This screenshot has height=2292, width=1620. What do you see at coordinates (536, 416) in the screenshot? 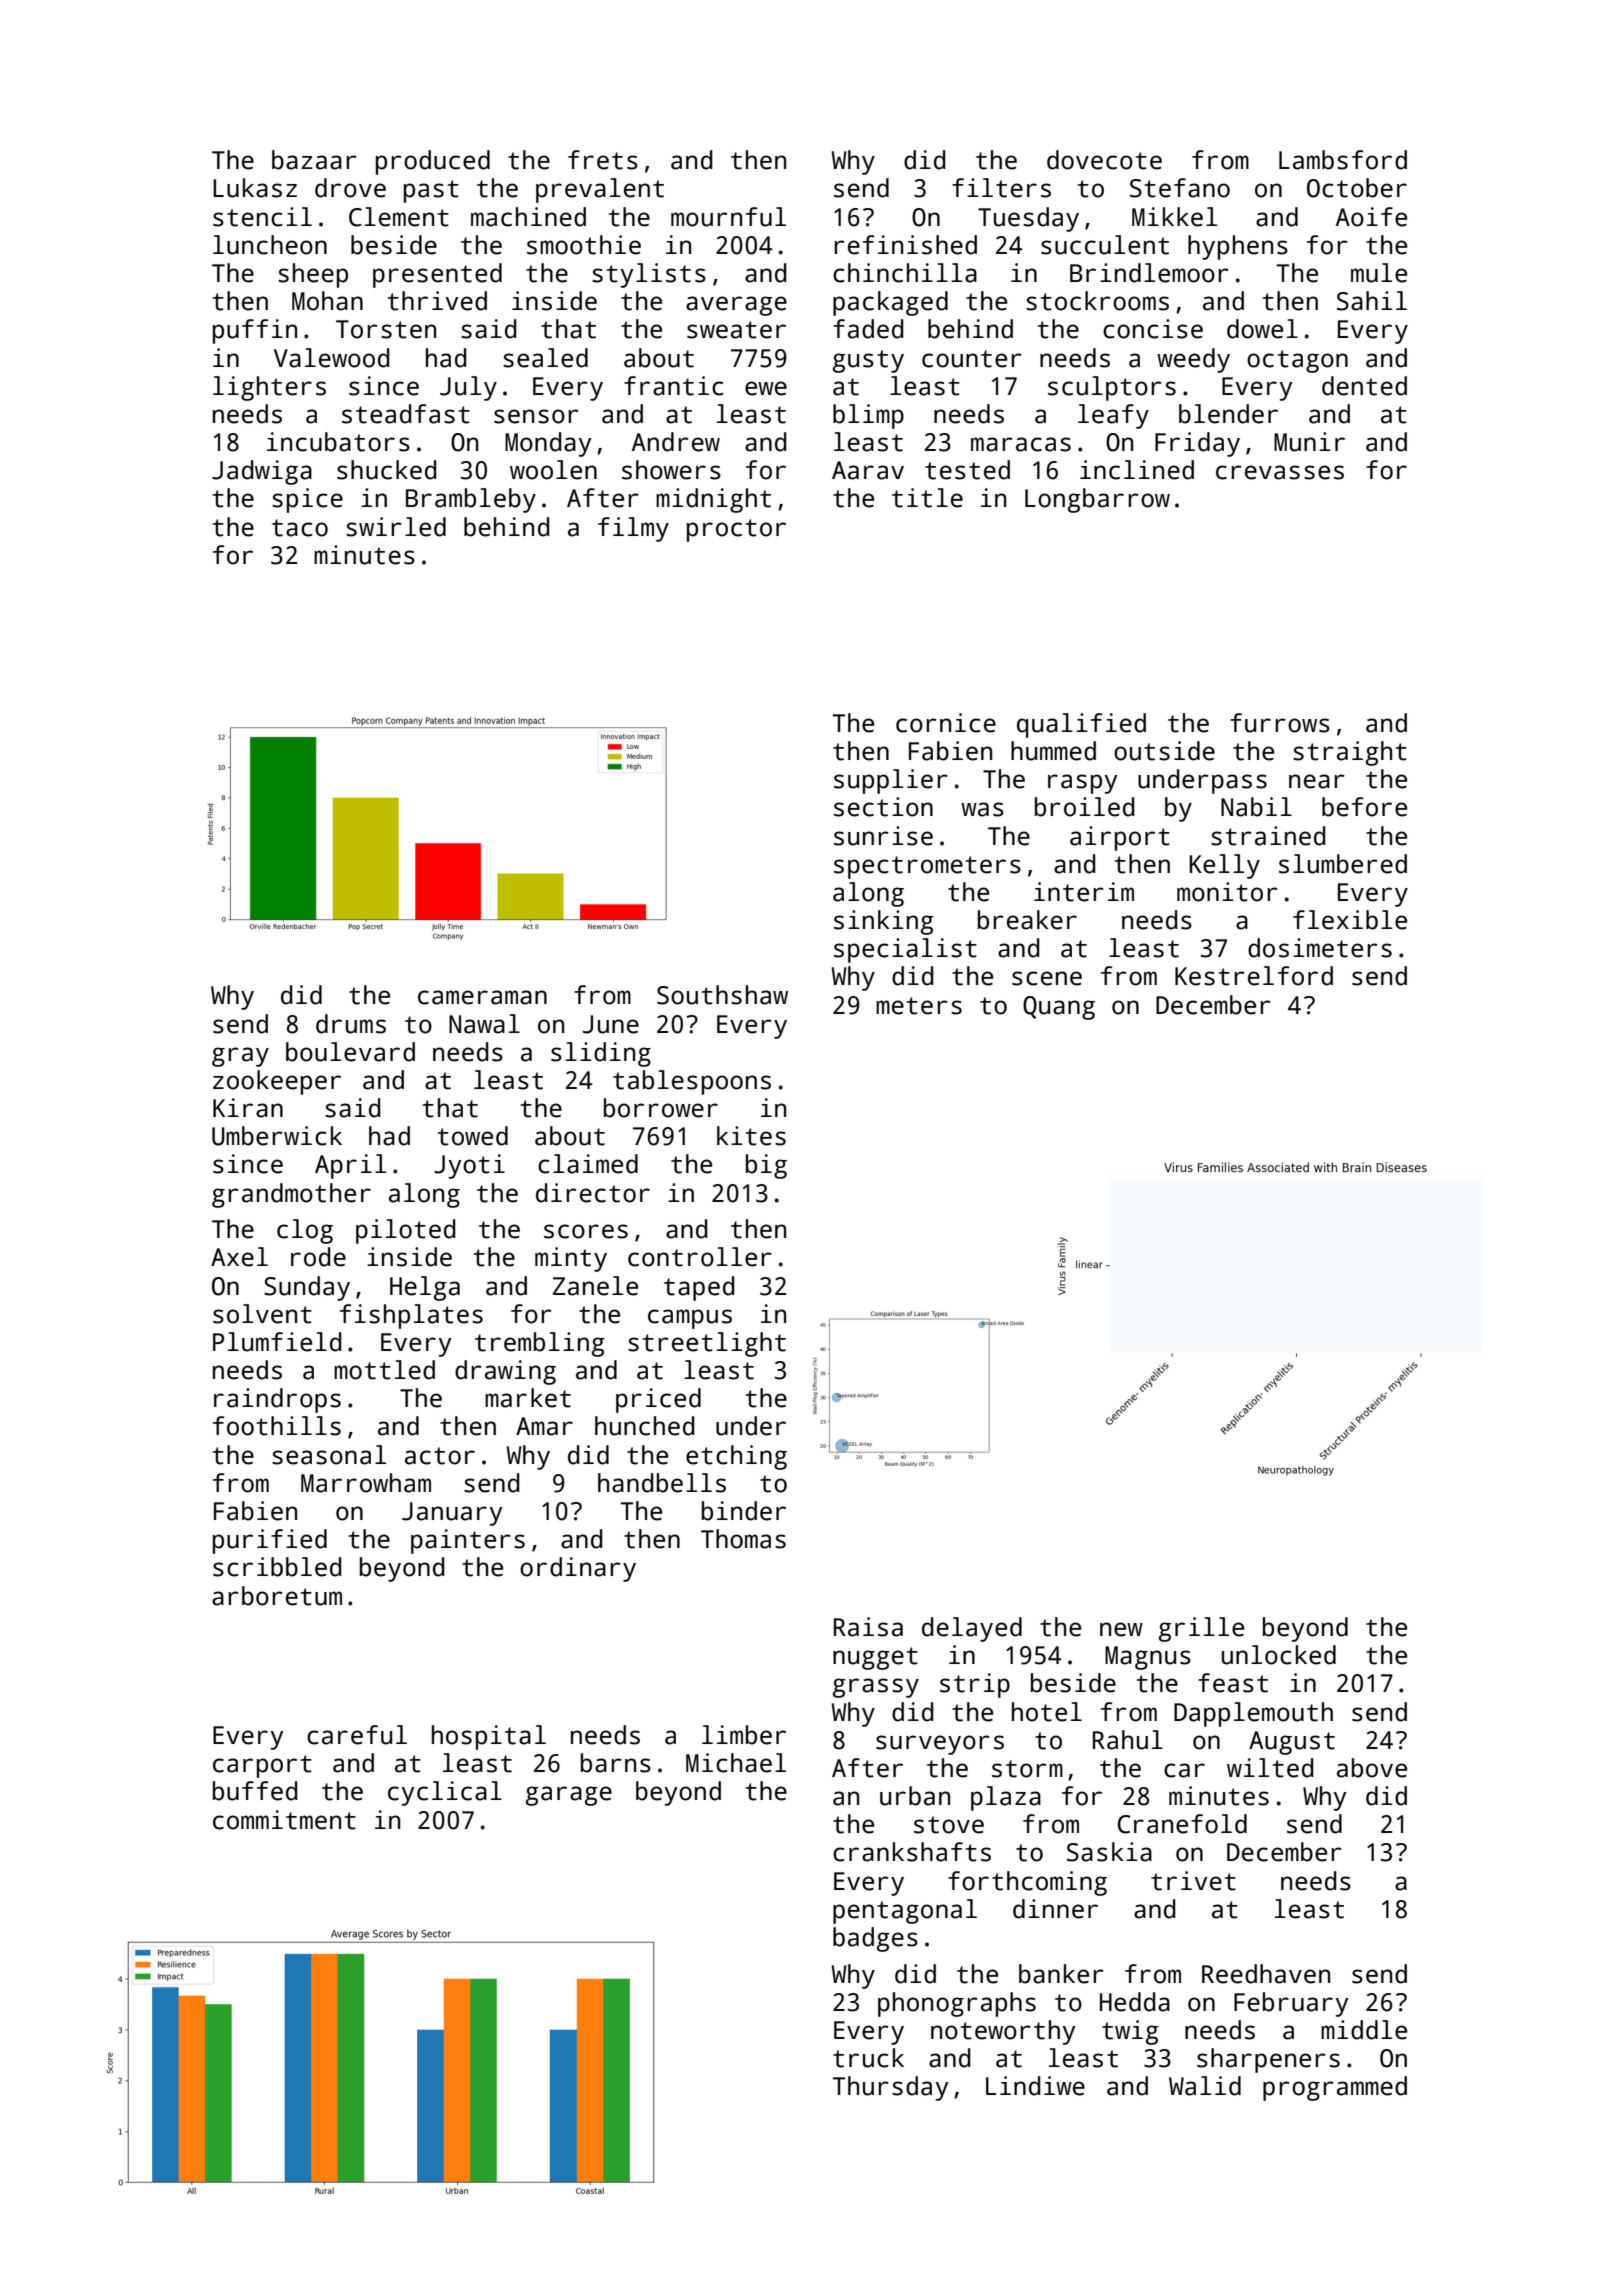
I see `sensor` at bounding box center [536, 416].
